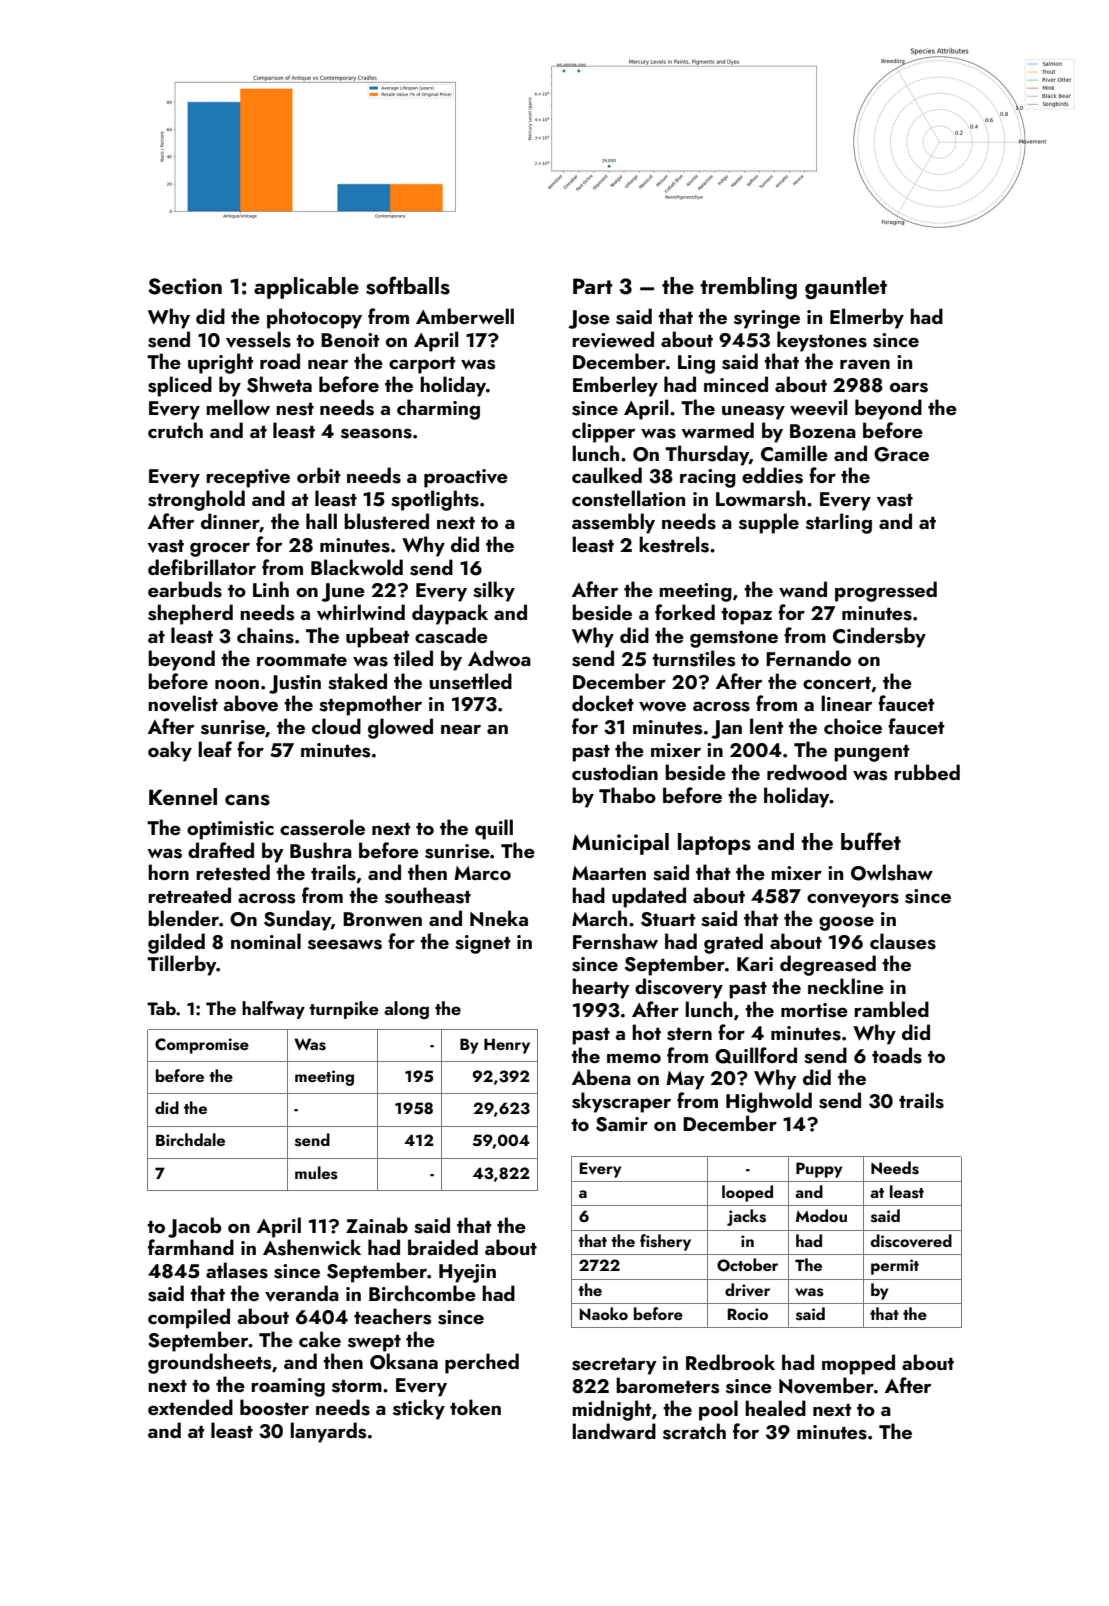  What do you see at coordinates (665, 1242) in the image?
I see `fishery` at bounding box center [665, 1242].
